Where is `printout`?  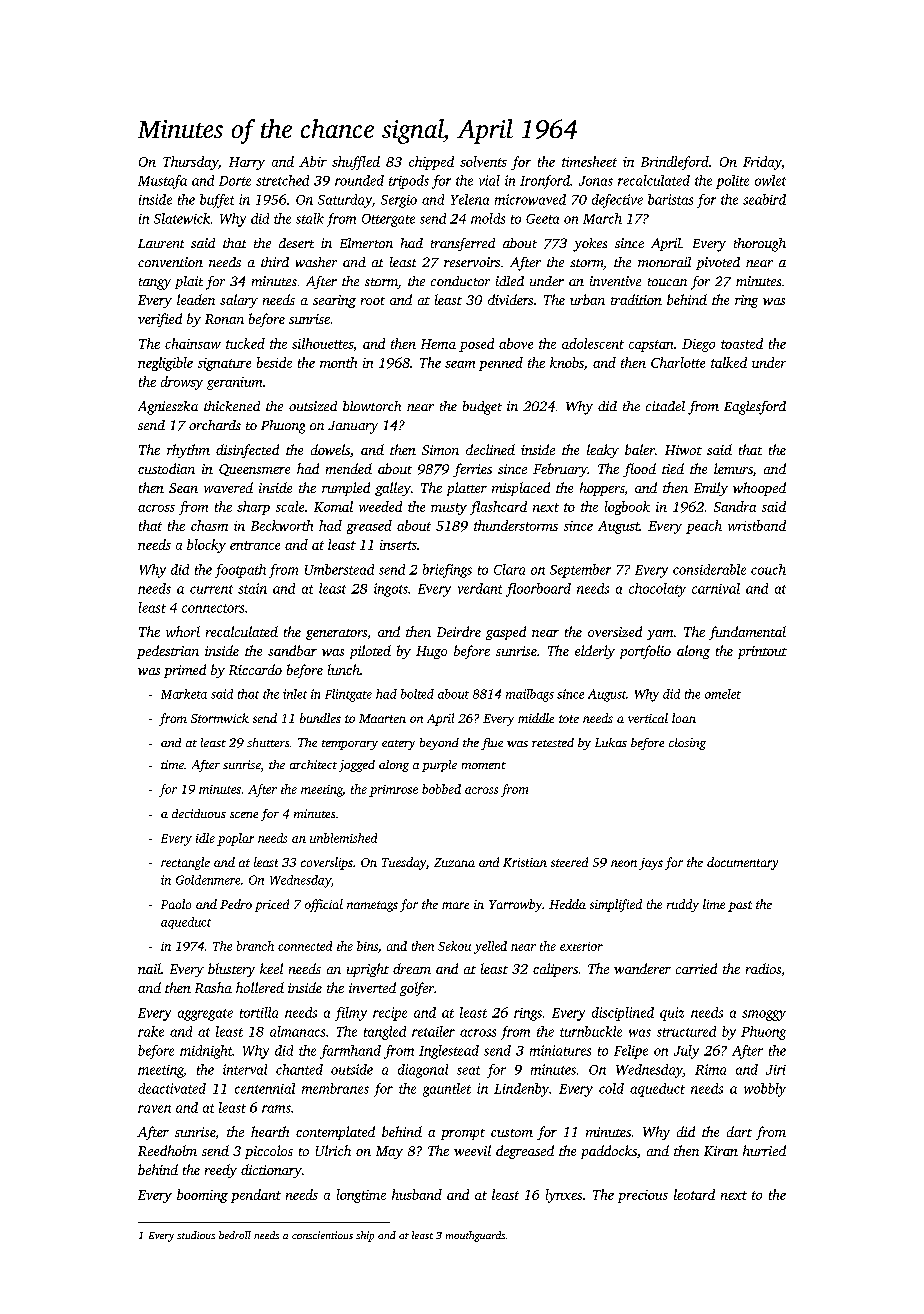
printout is located at coordinates (762, 652).
